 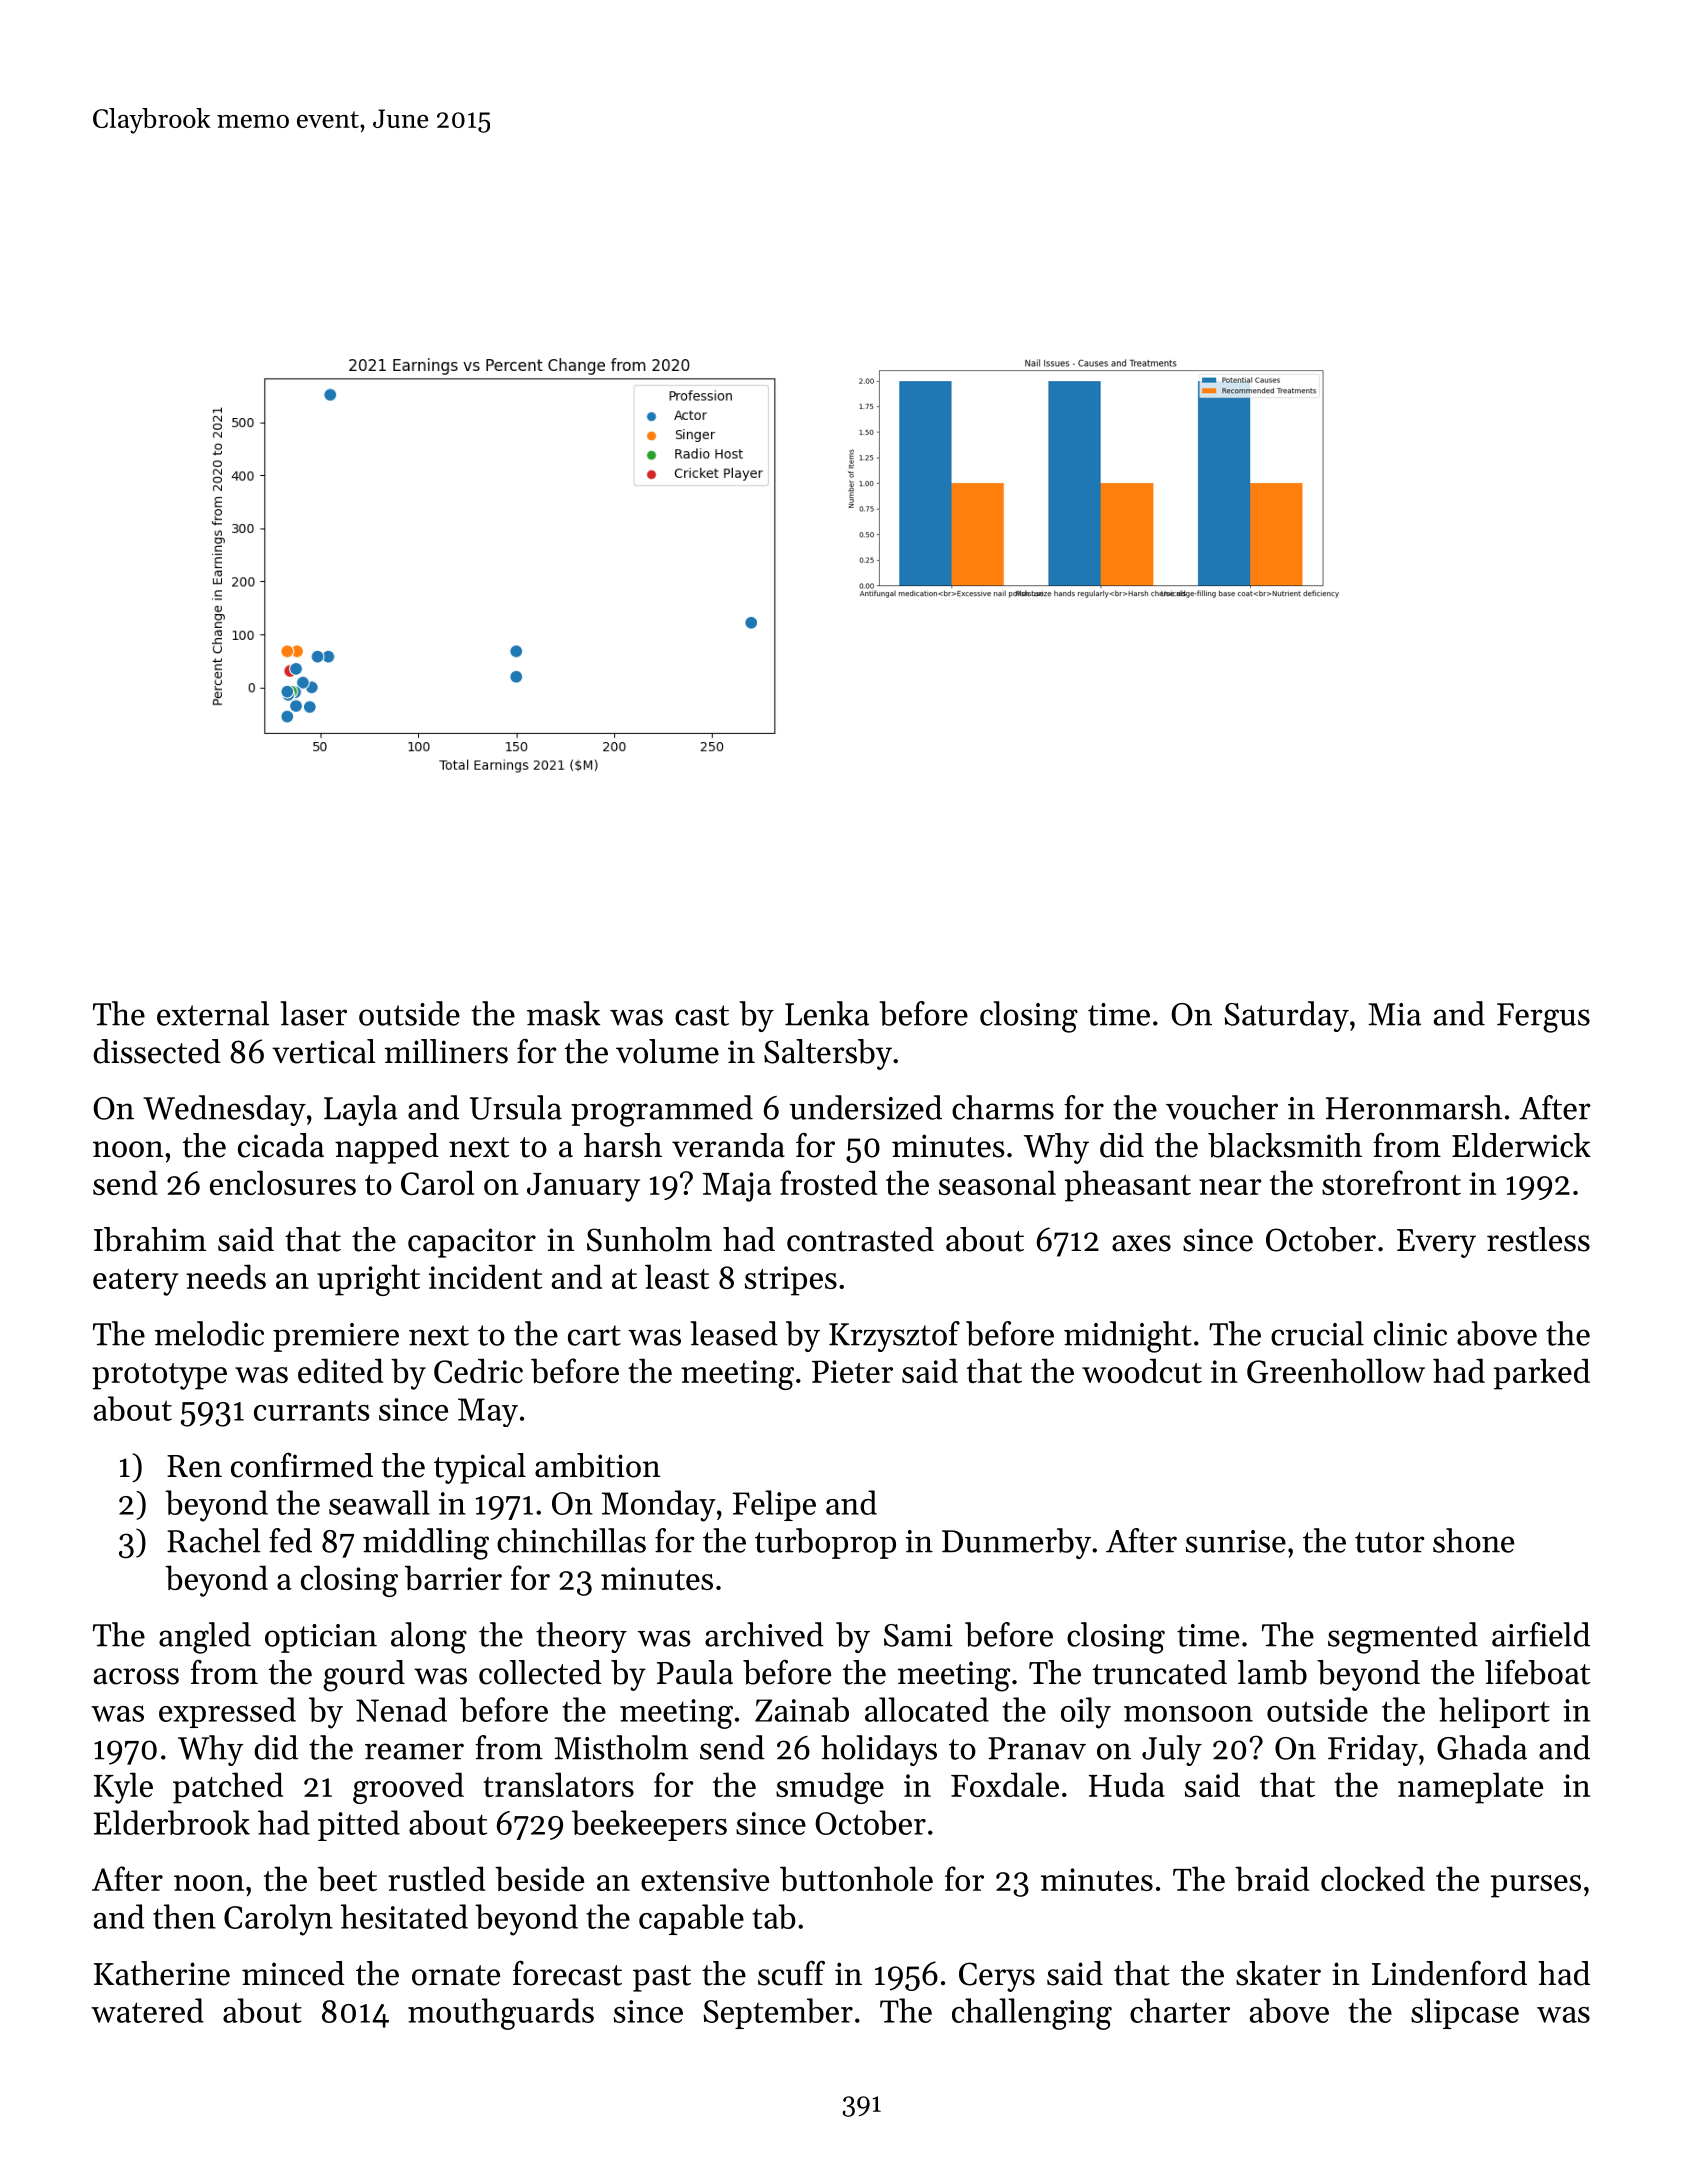 I want to click on Mia, so click(x=1394, y=1014).
